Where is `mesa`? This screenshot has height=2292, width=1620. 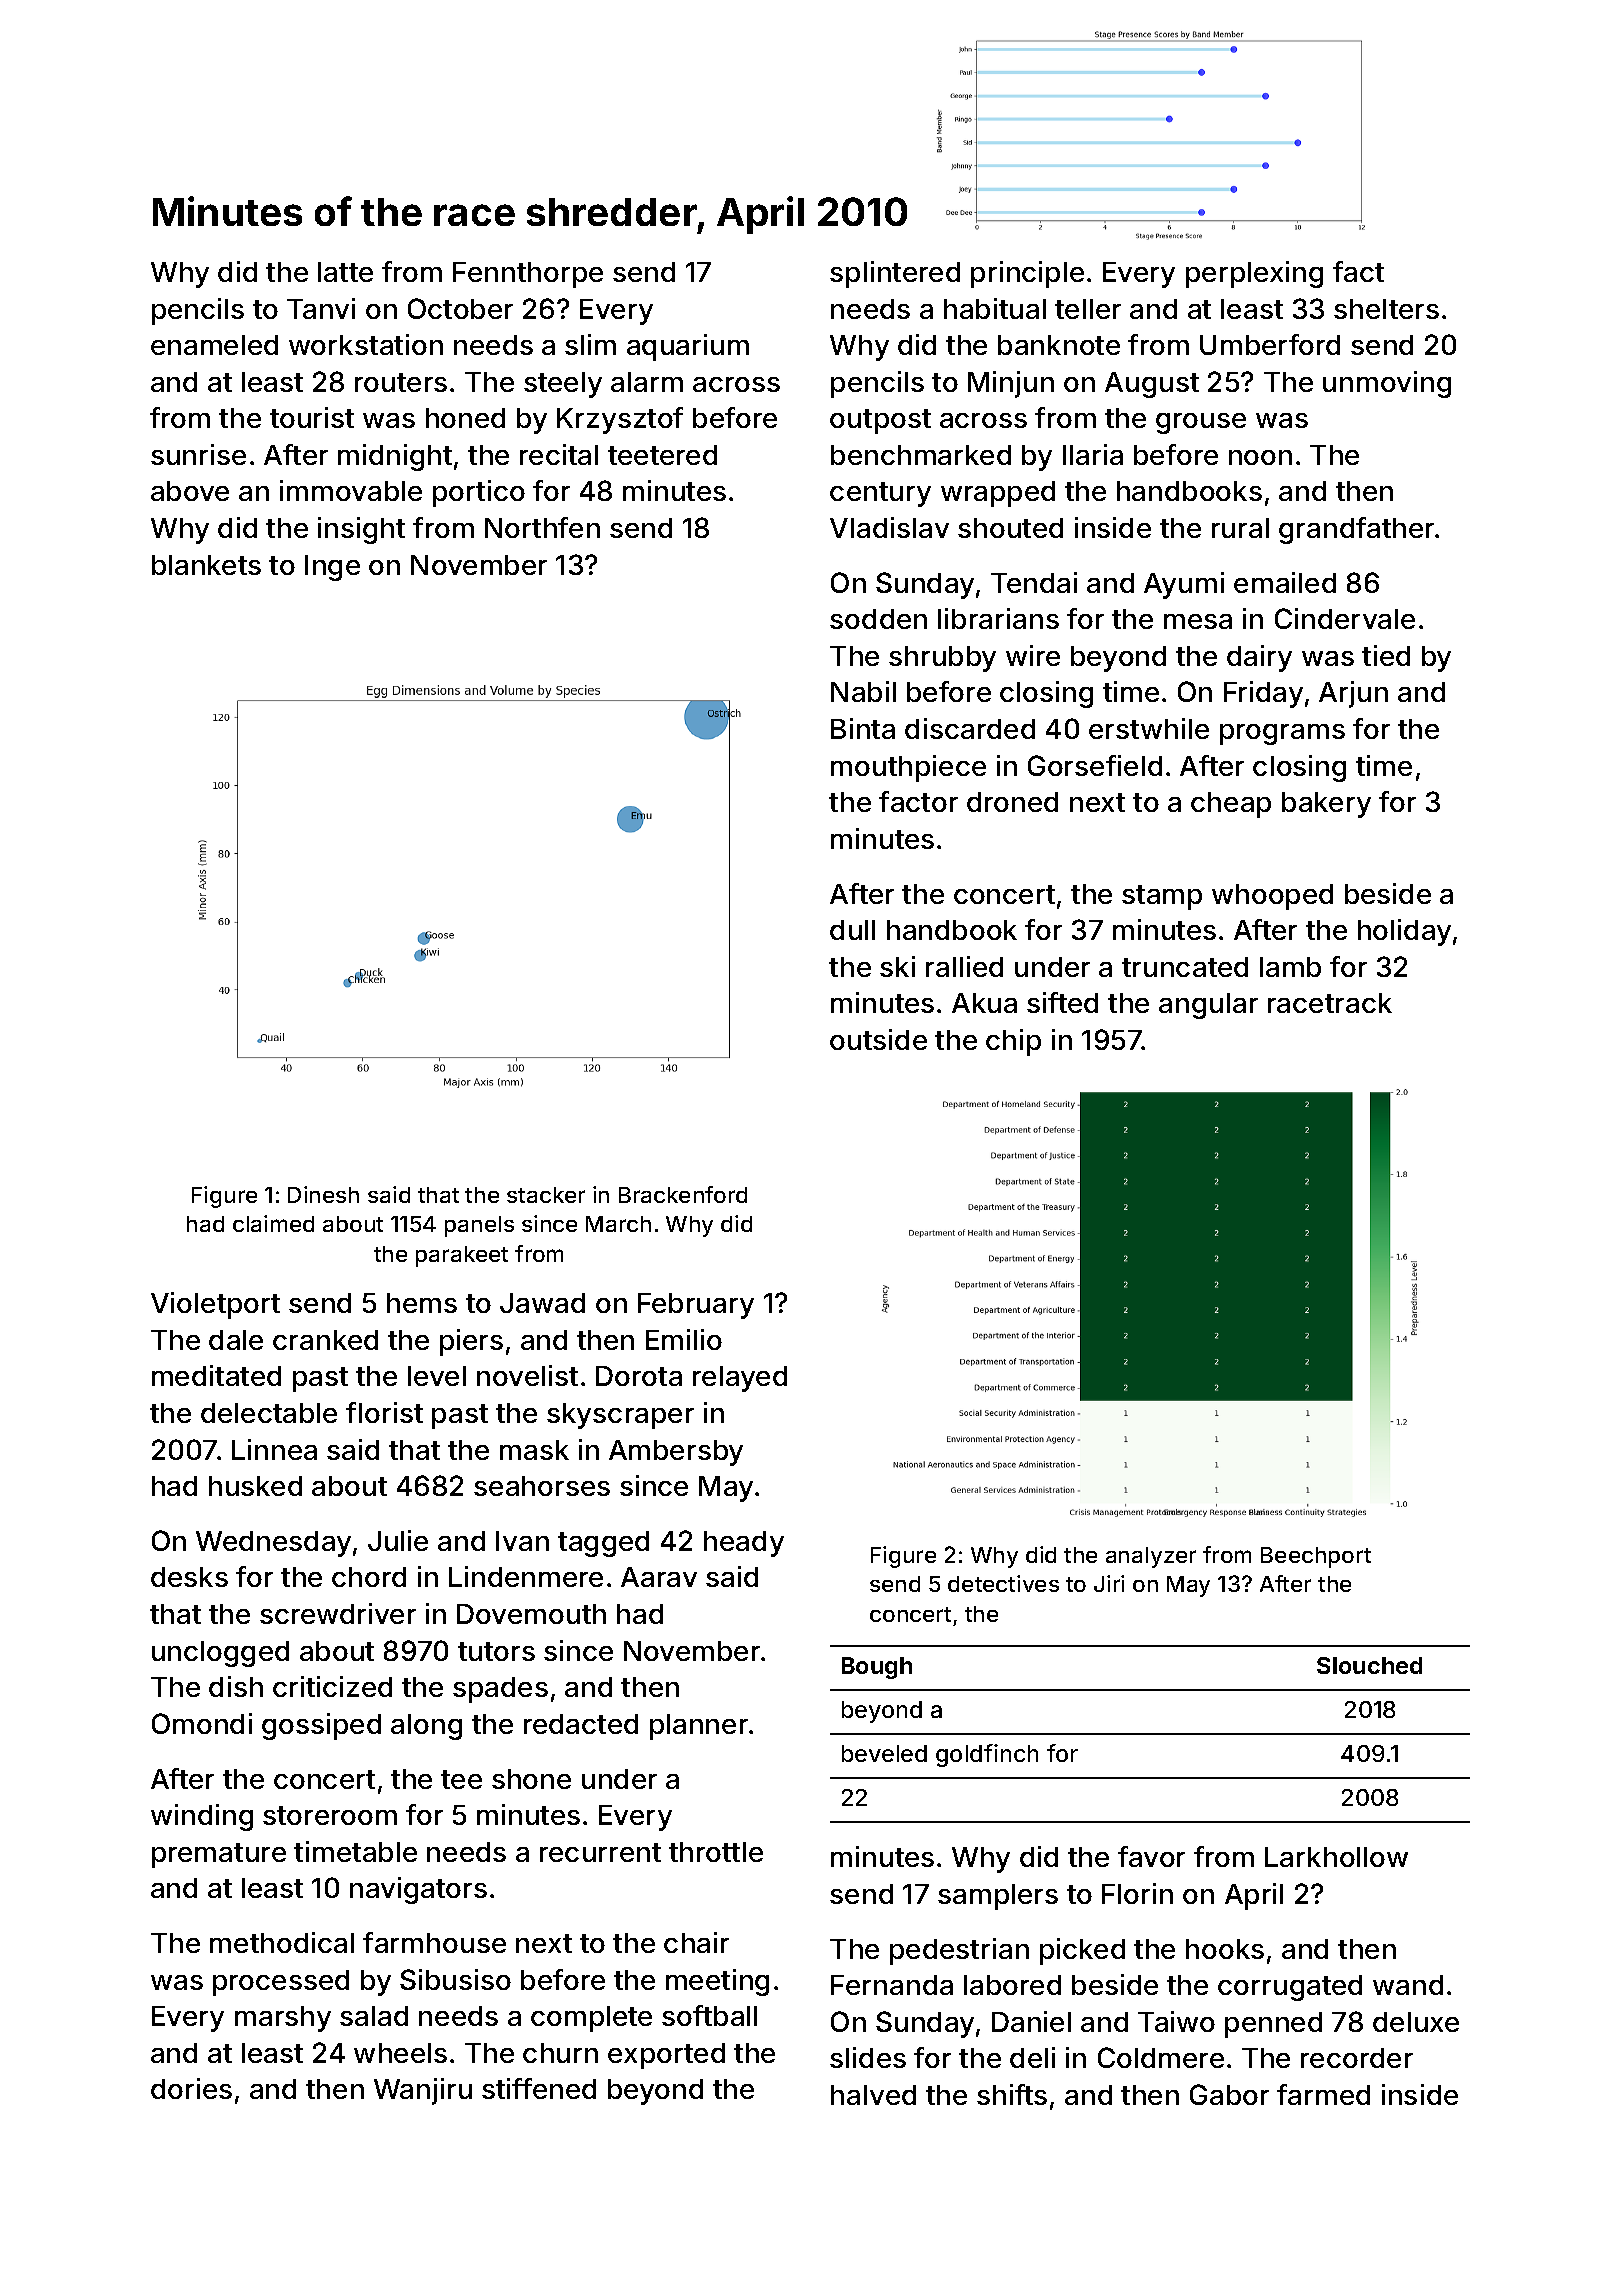 mesa is located at coordinates (1198, 621).
